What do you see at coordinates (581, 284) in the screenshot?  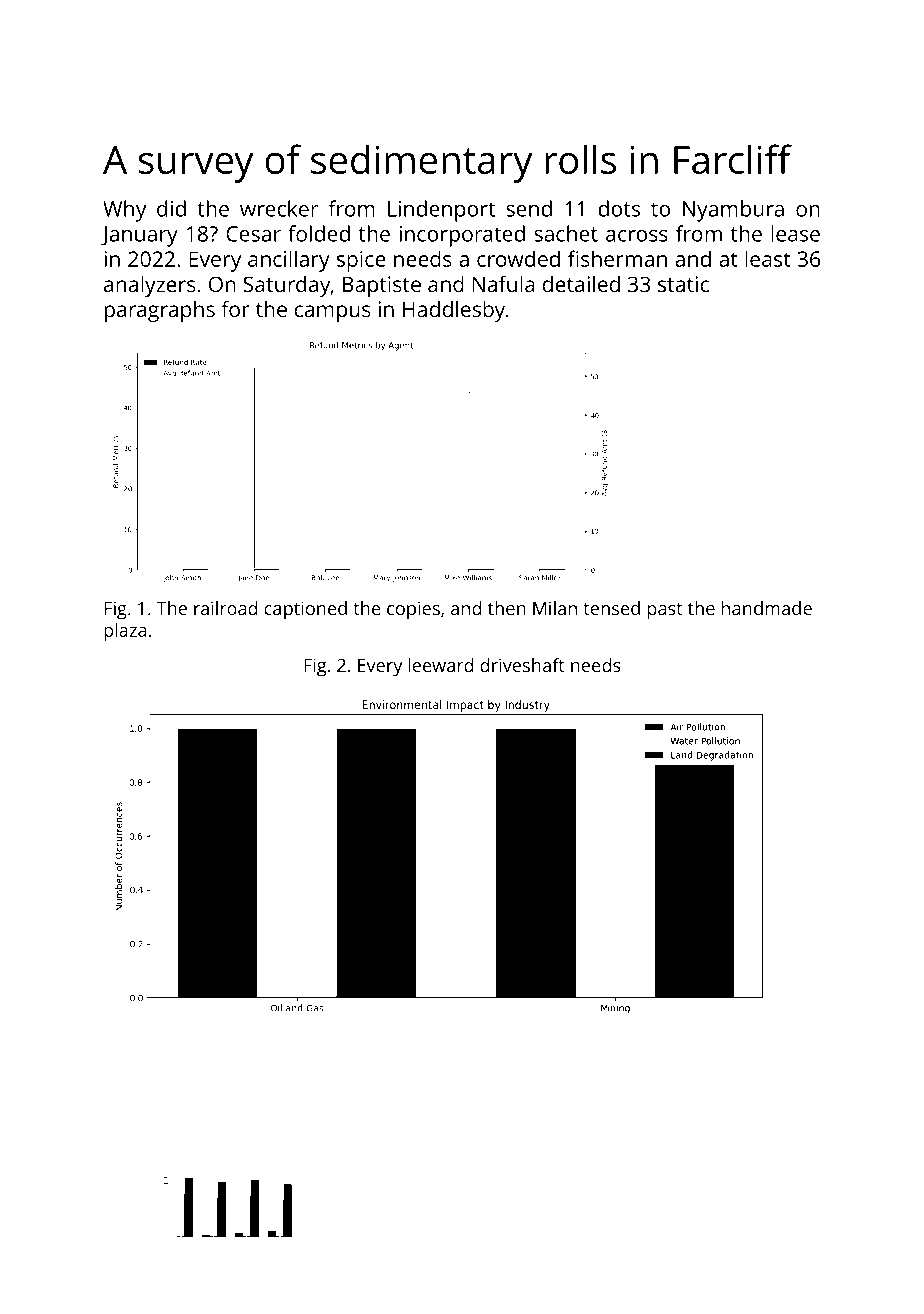 I see `detailed` at bounding box center [581, 284].
